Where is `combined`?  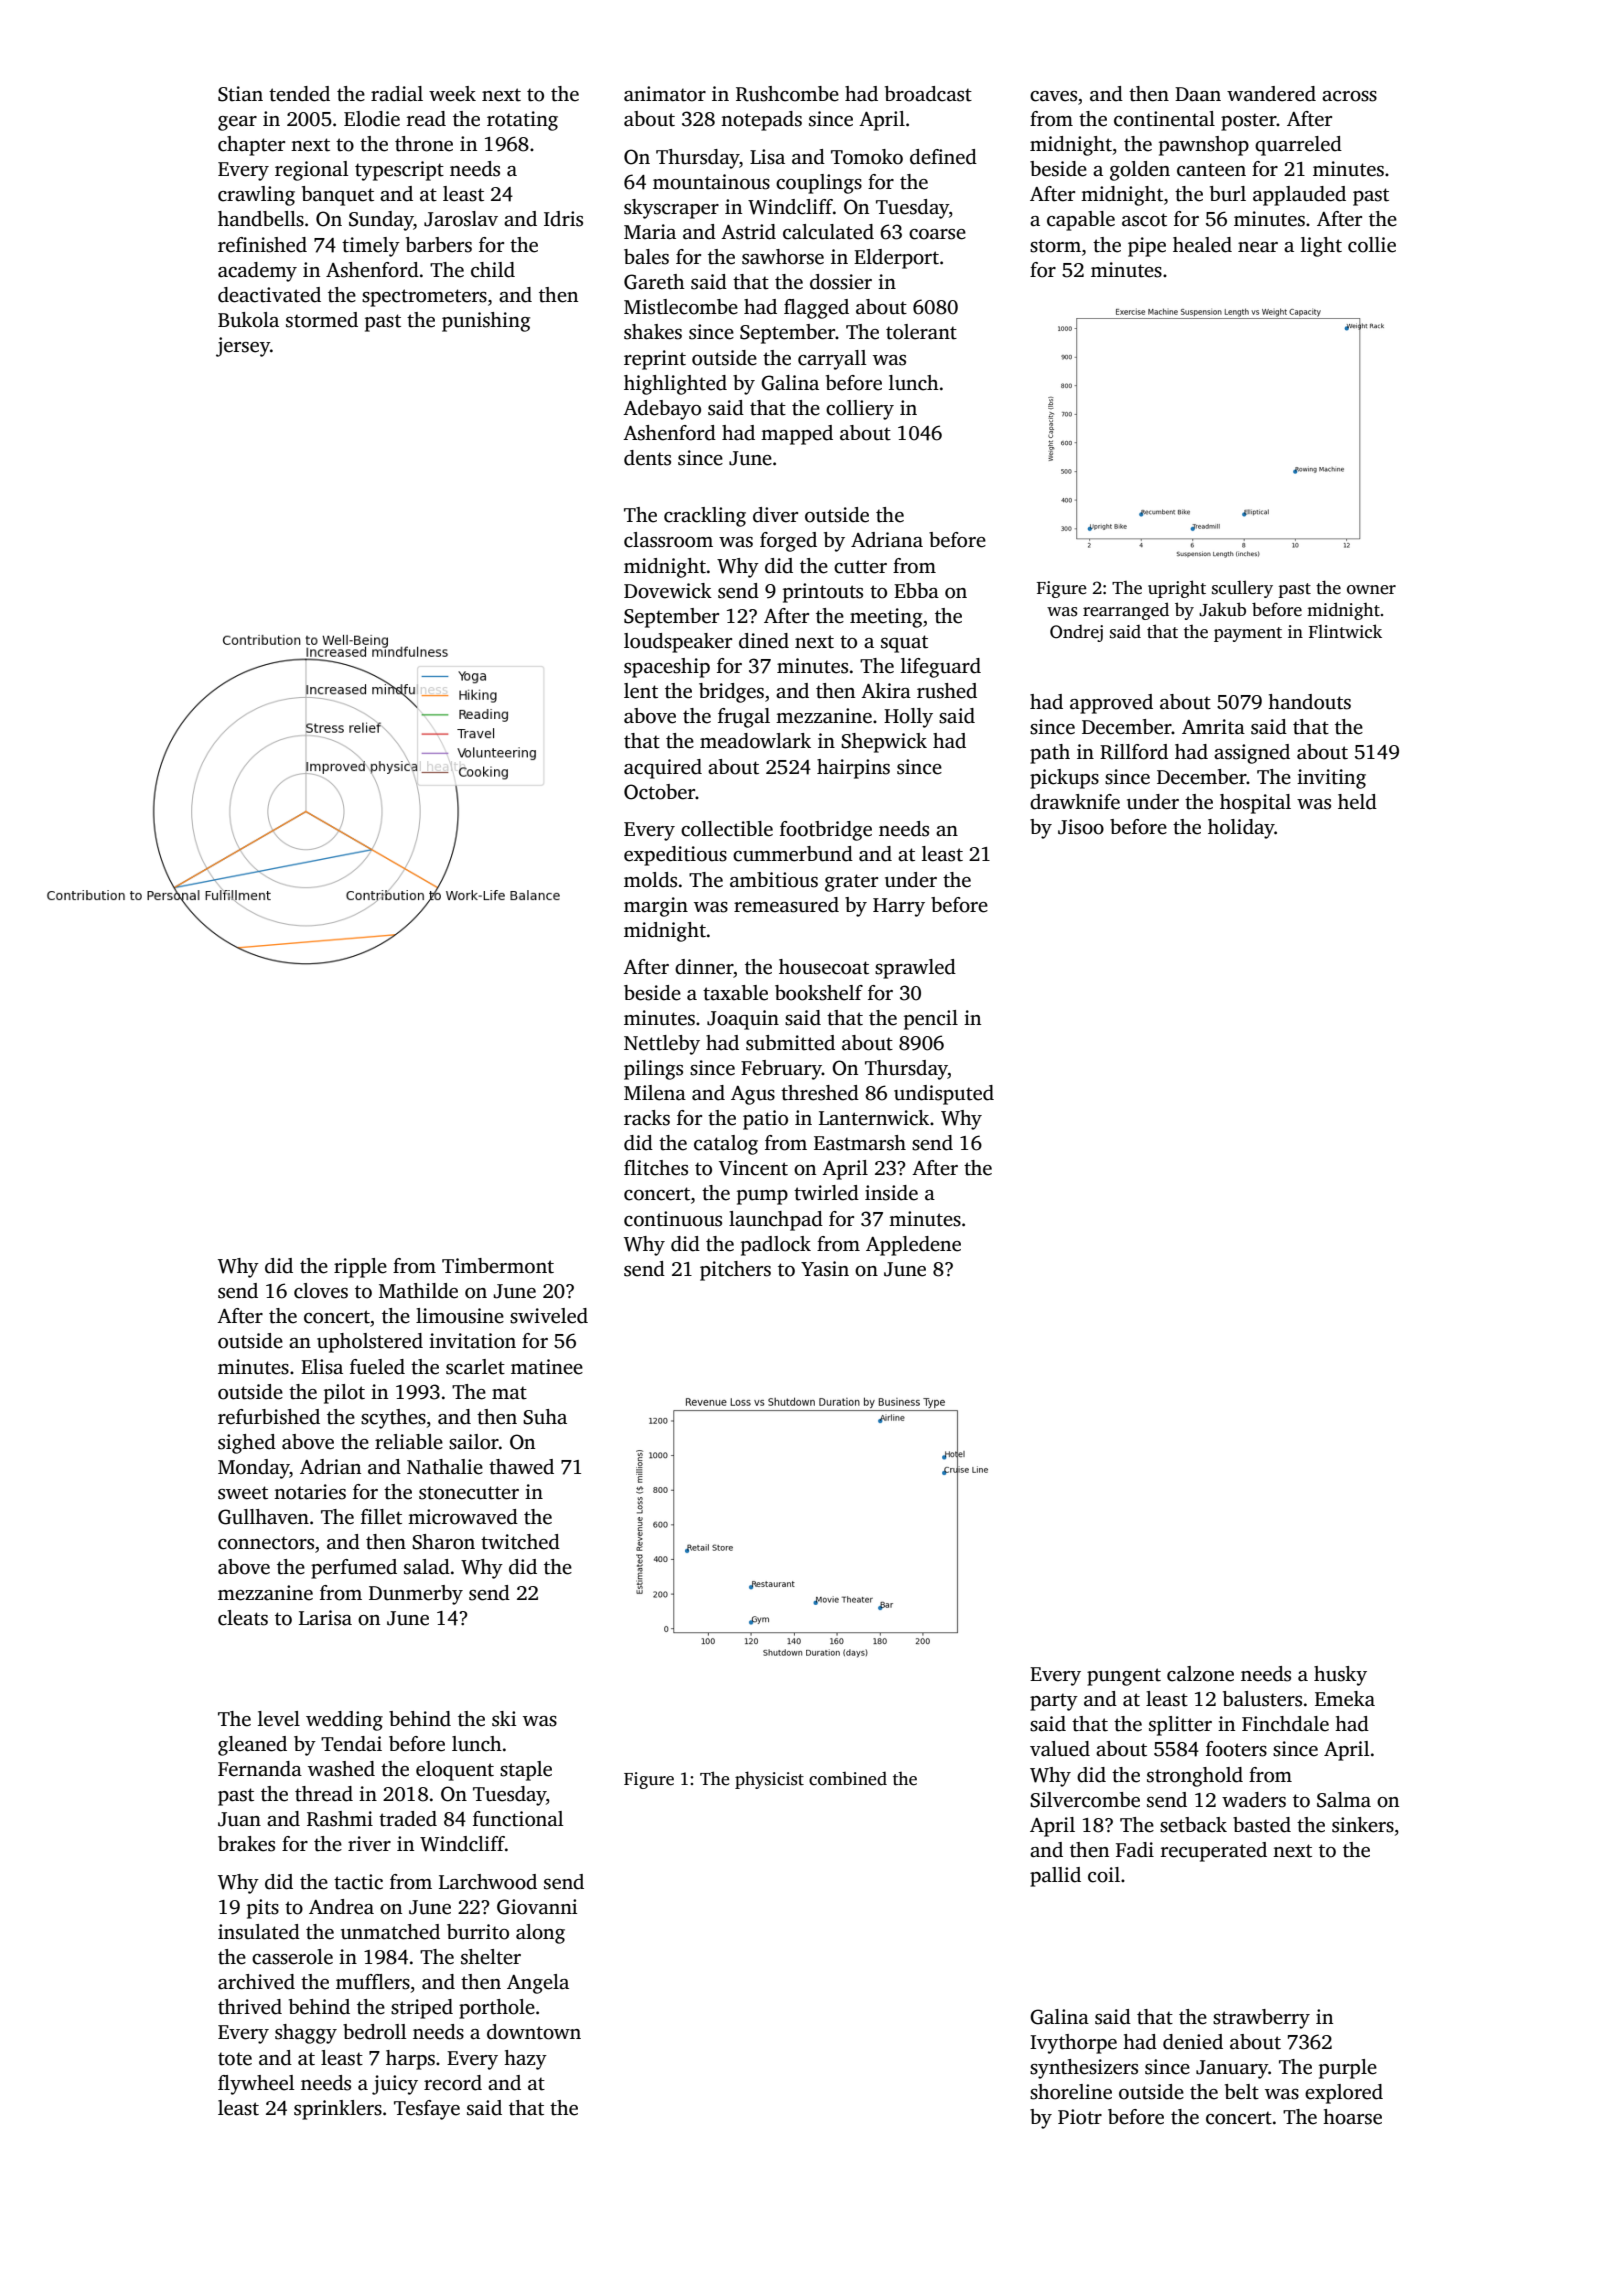
combined is located at coordinates (848, 1779).
